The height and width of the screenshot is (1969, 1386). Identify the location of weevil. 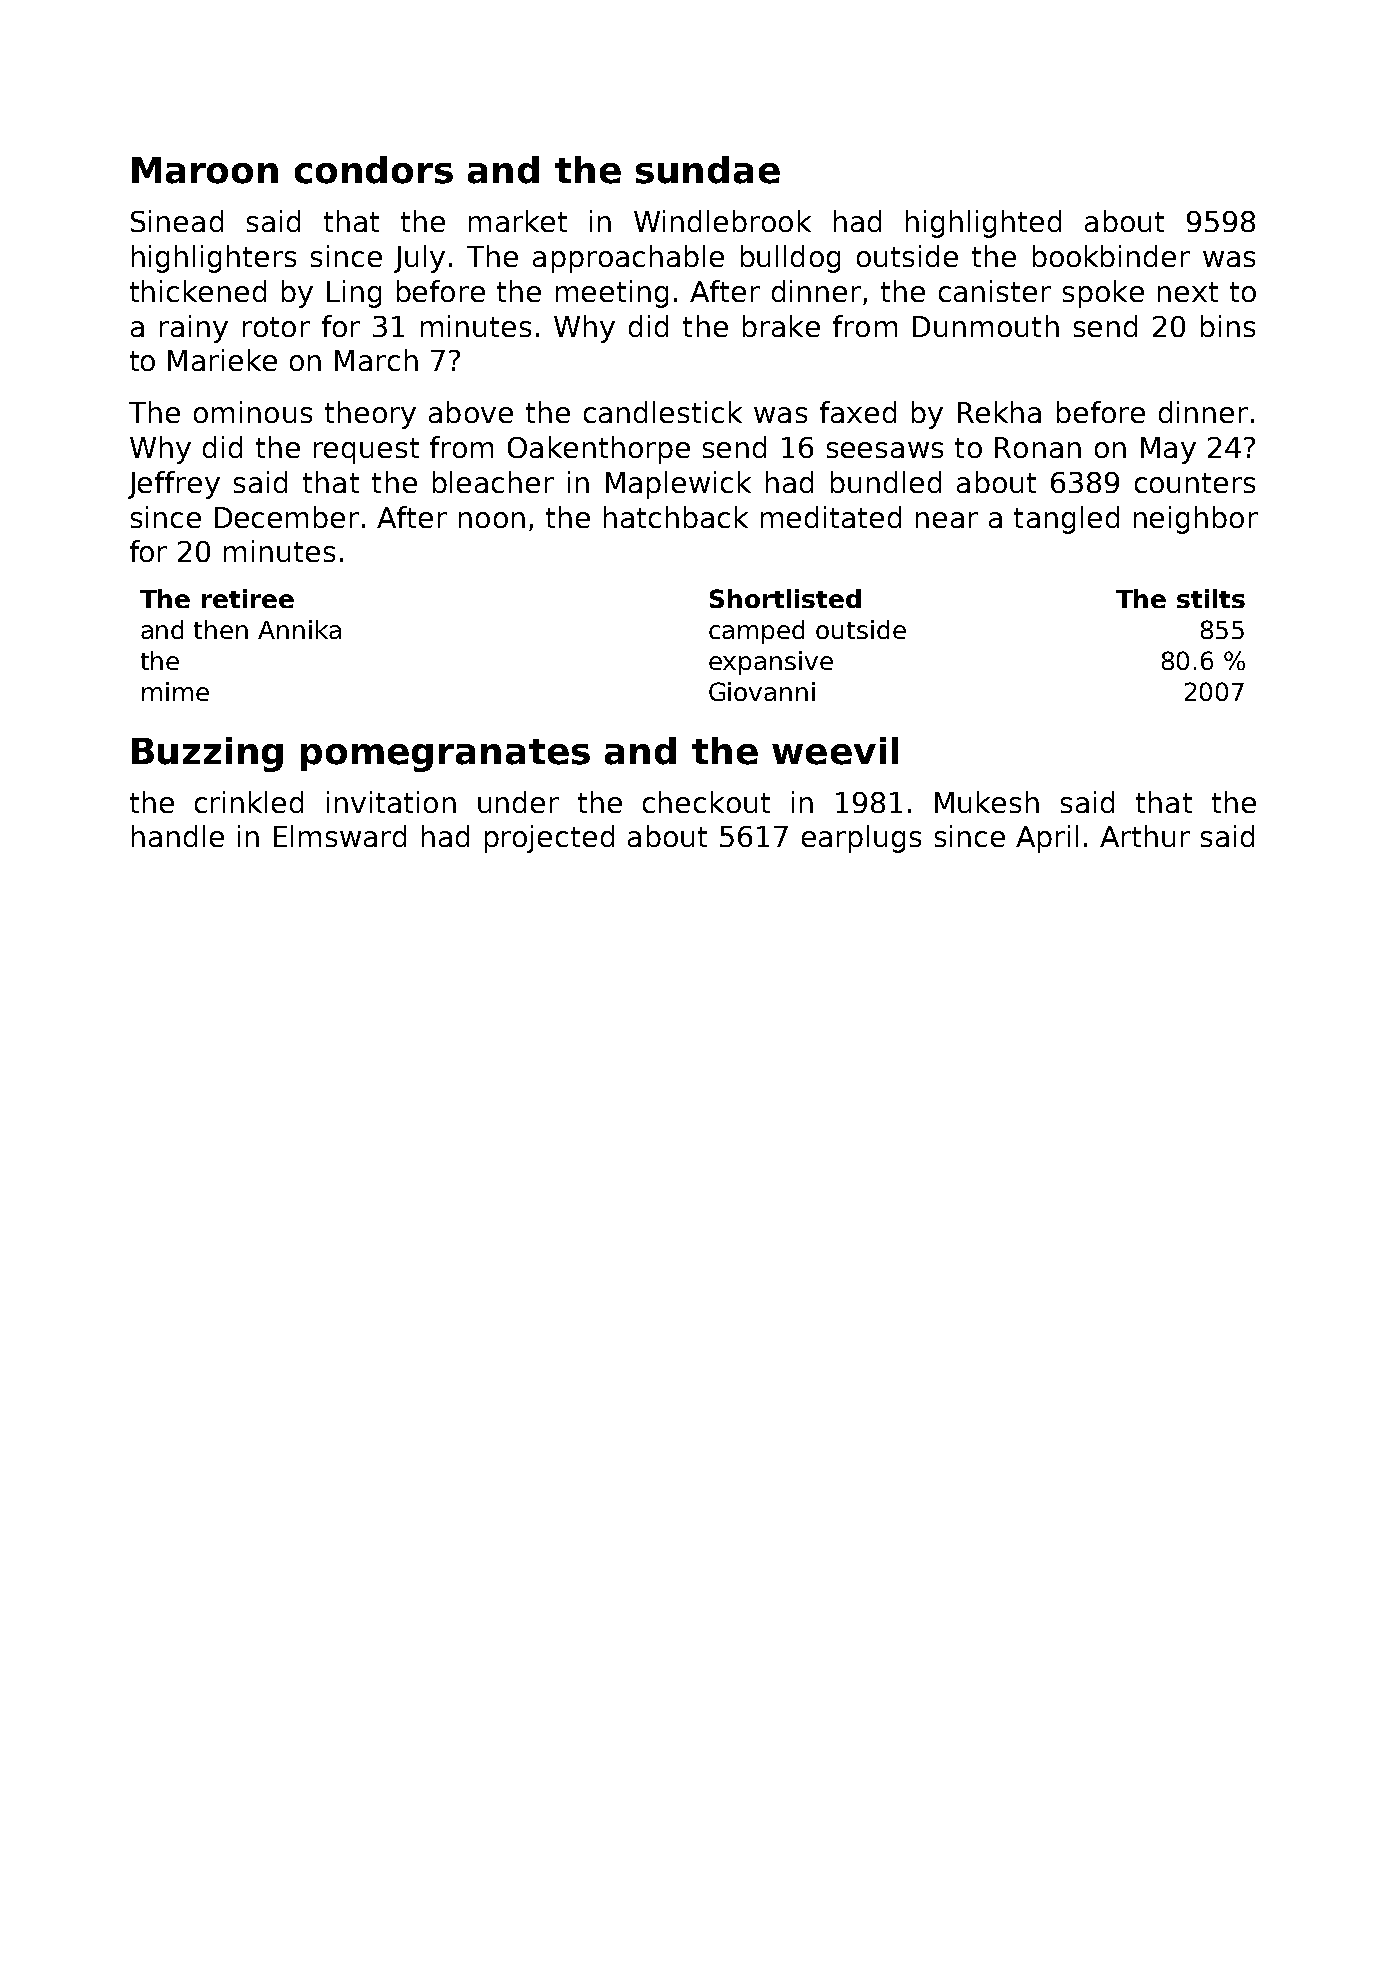
(835, 751).
